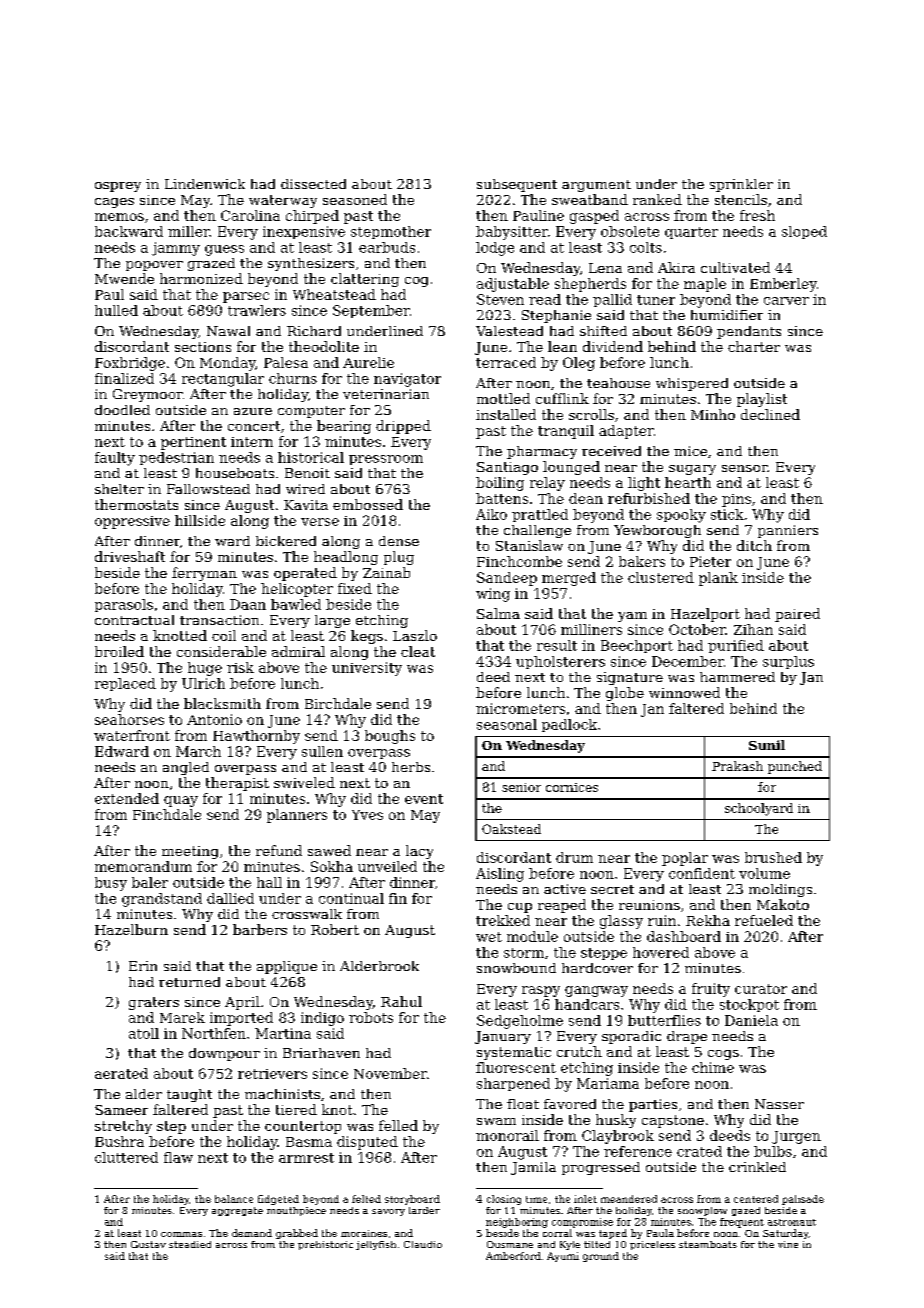  I want to click on seasoned, so click(355, 199).
